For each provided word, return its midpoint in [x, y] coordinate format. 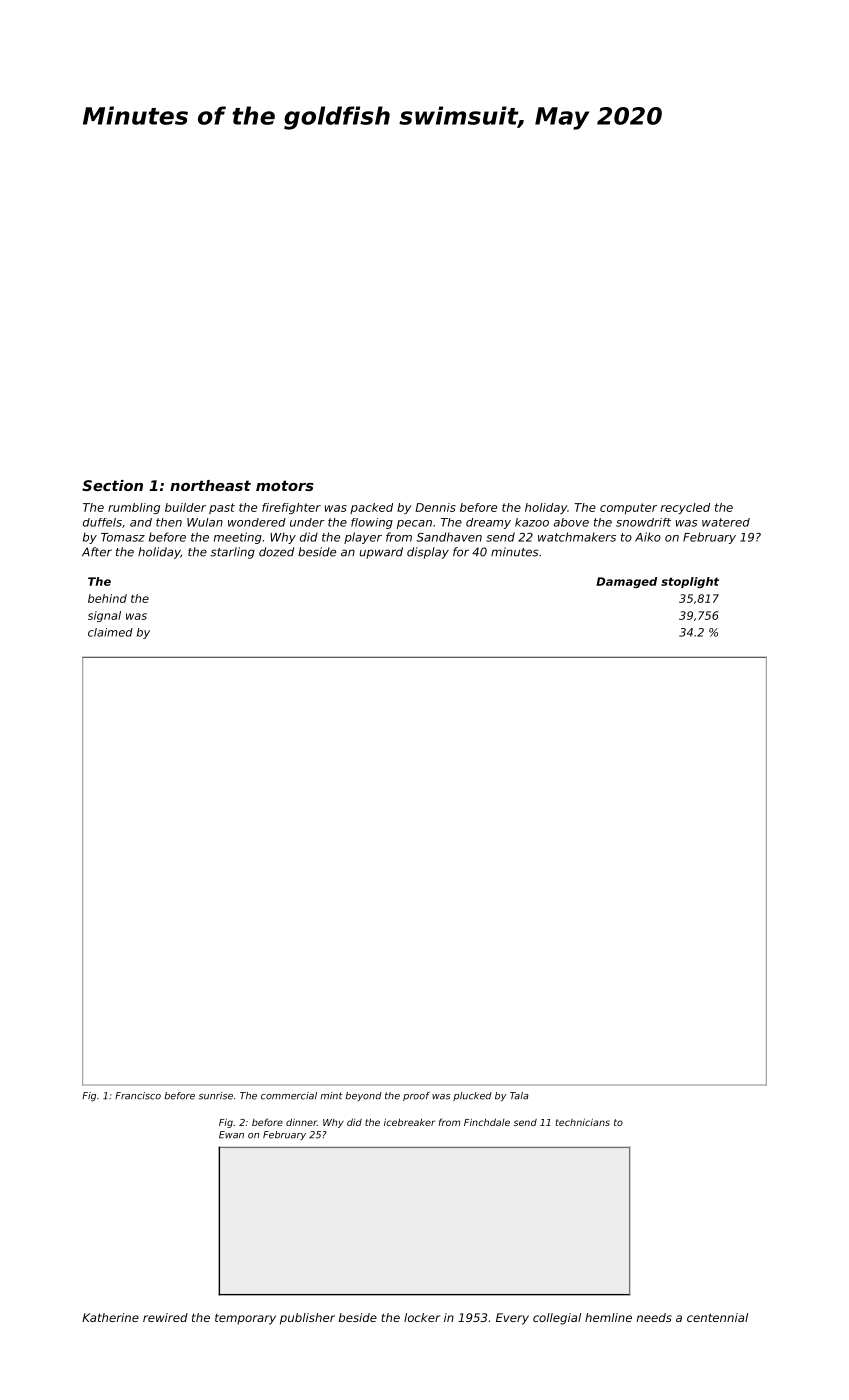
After [97, 552]
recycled [685, 508]
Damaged [626, 582]
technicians [583, 1122]
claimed [110, 632]
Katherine [110, 1317]
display [428, 553]
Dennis [435, 507]
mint [331, 1095]
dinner [301, 1122]
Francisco [138, 1096]
